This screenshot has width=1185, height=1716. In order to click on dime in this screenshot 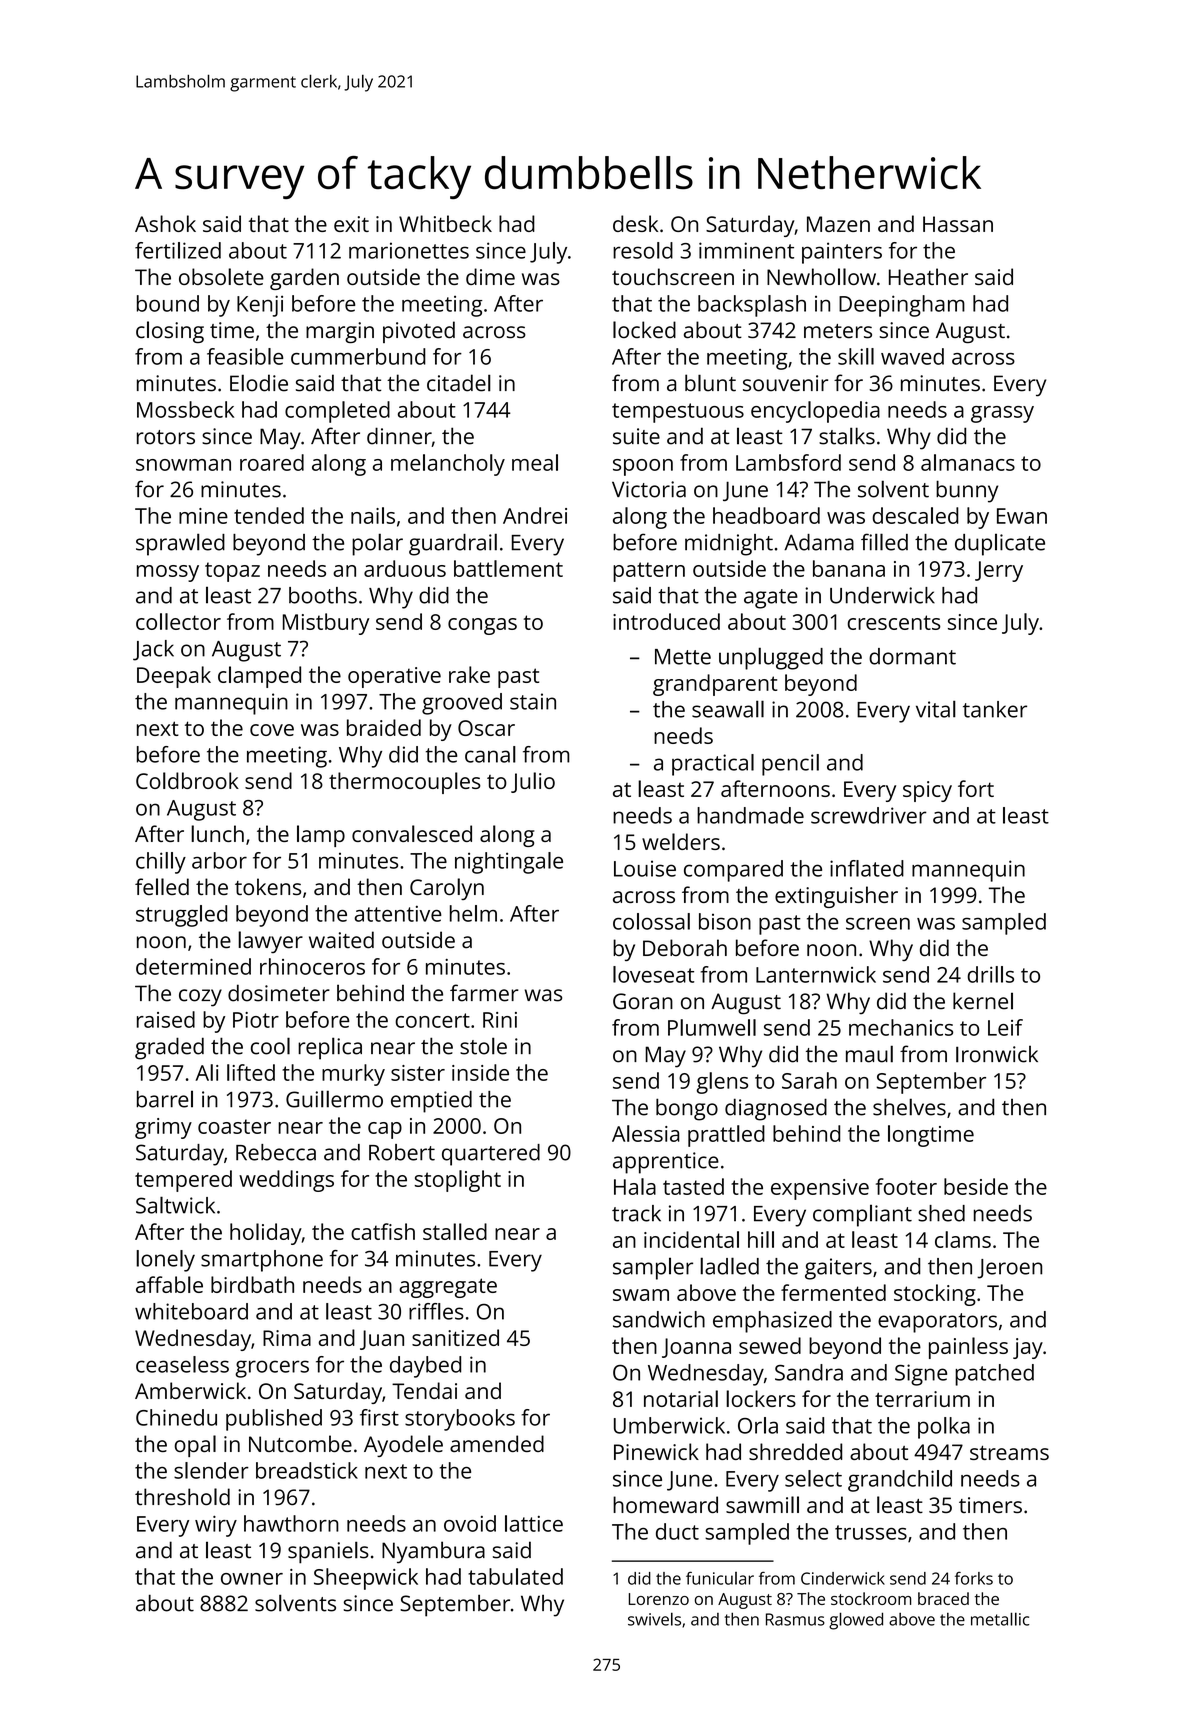, I will do `click(490, 276)`.
